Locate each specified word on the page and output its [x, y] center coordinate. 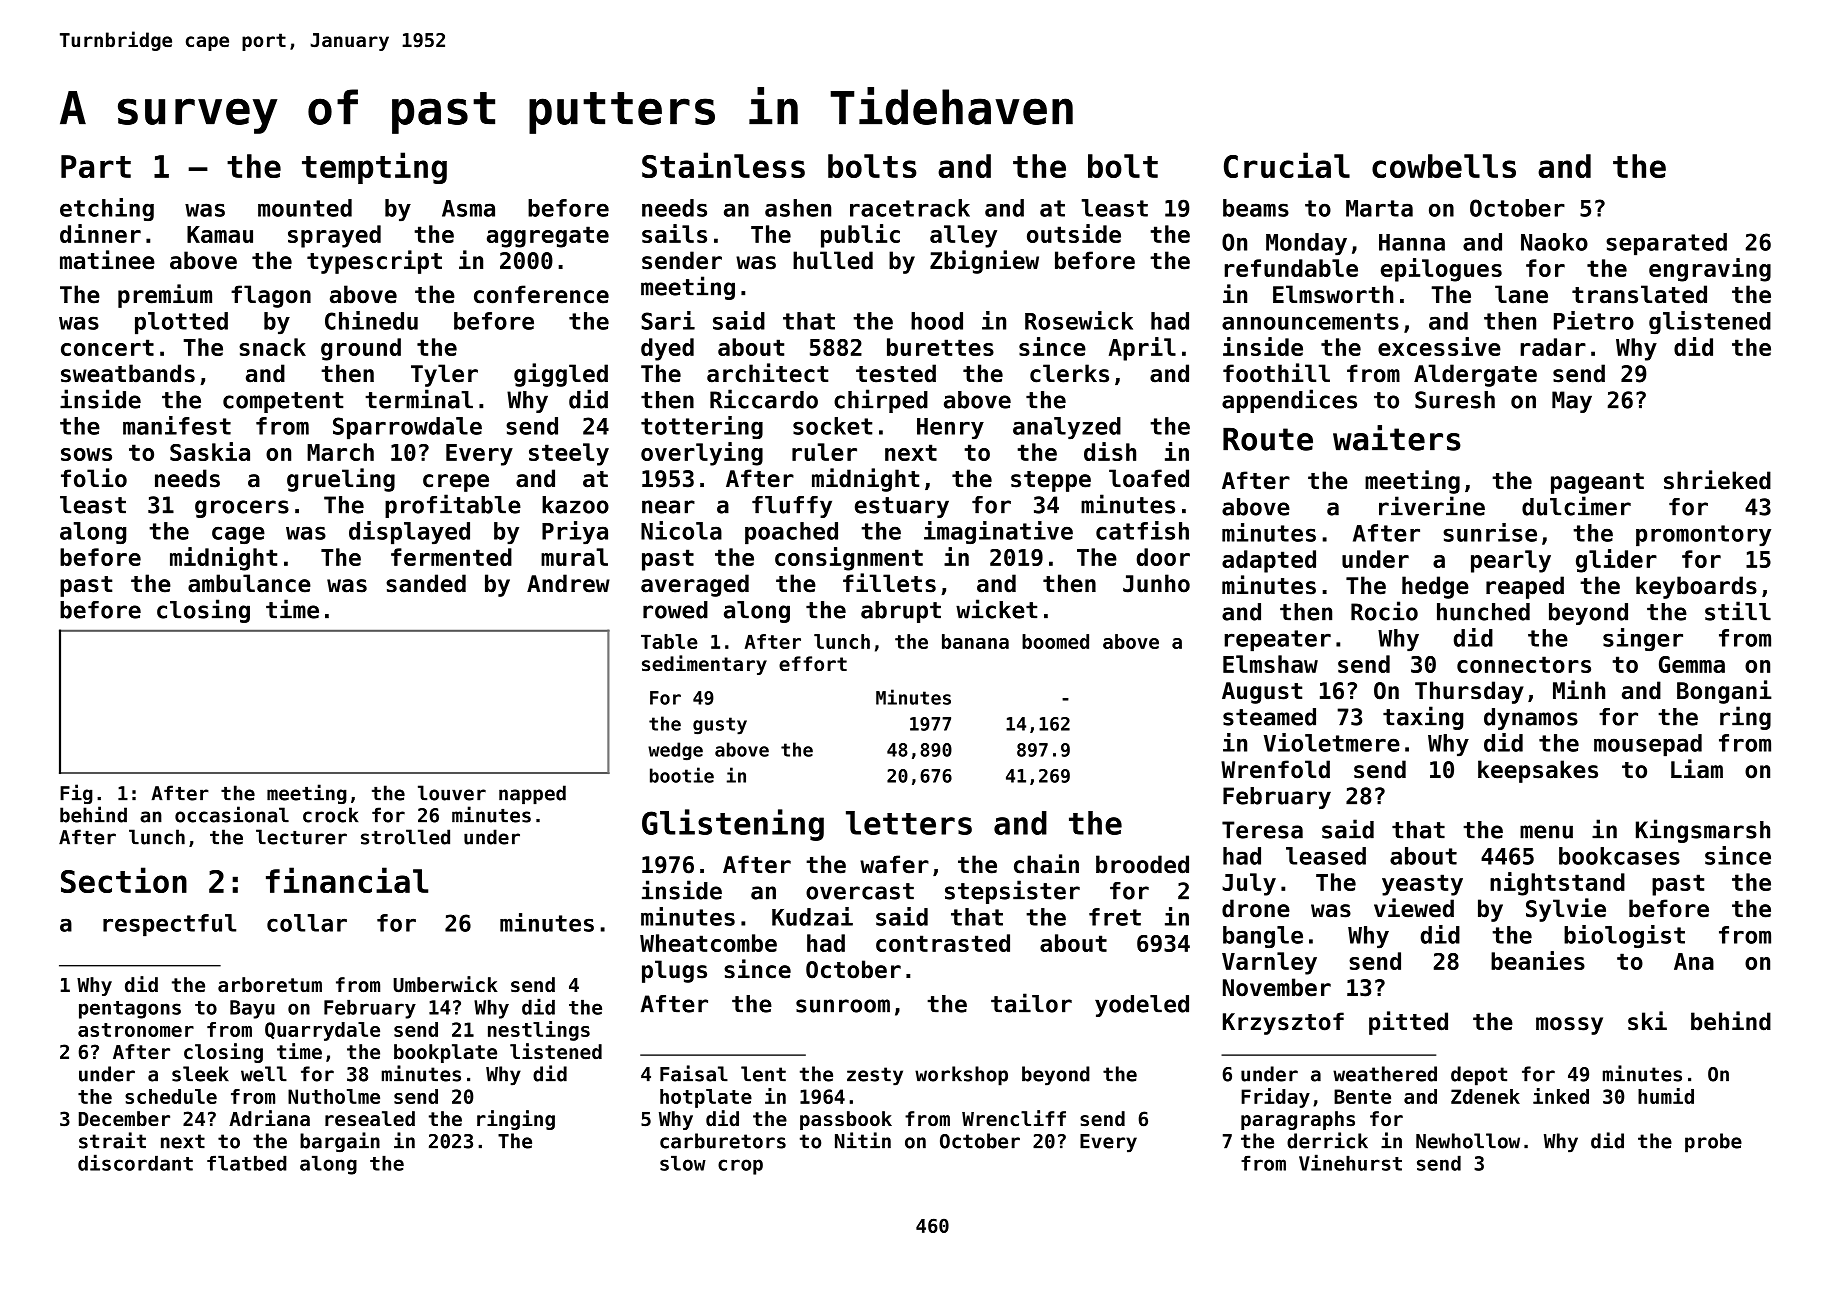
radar [1553, 347]
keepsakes [1538, 771]
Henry [950, 428]
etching [107, 209]
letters [909, 823]
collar [307, 923]
